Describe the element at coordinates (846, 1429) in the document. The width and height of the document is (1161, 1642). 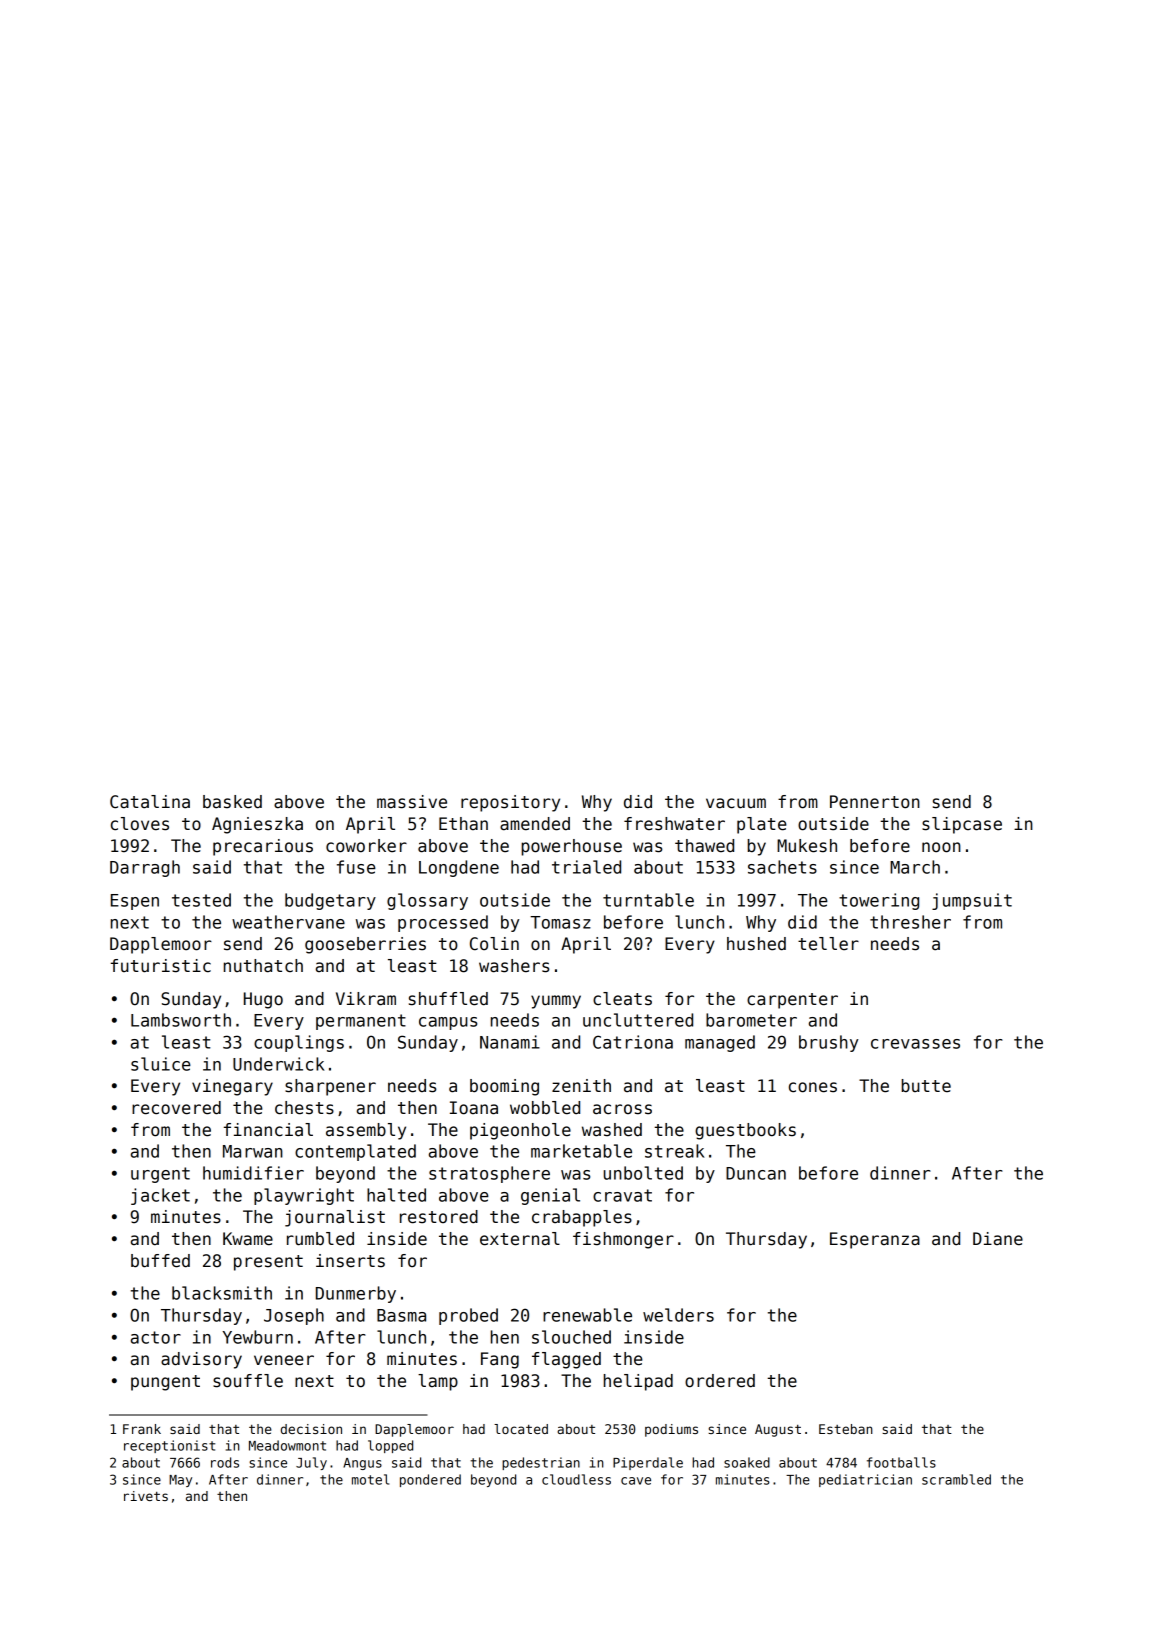
I see `Esteban` at that location.
